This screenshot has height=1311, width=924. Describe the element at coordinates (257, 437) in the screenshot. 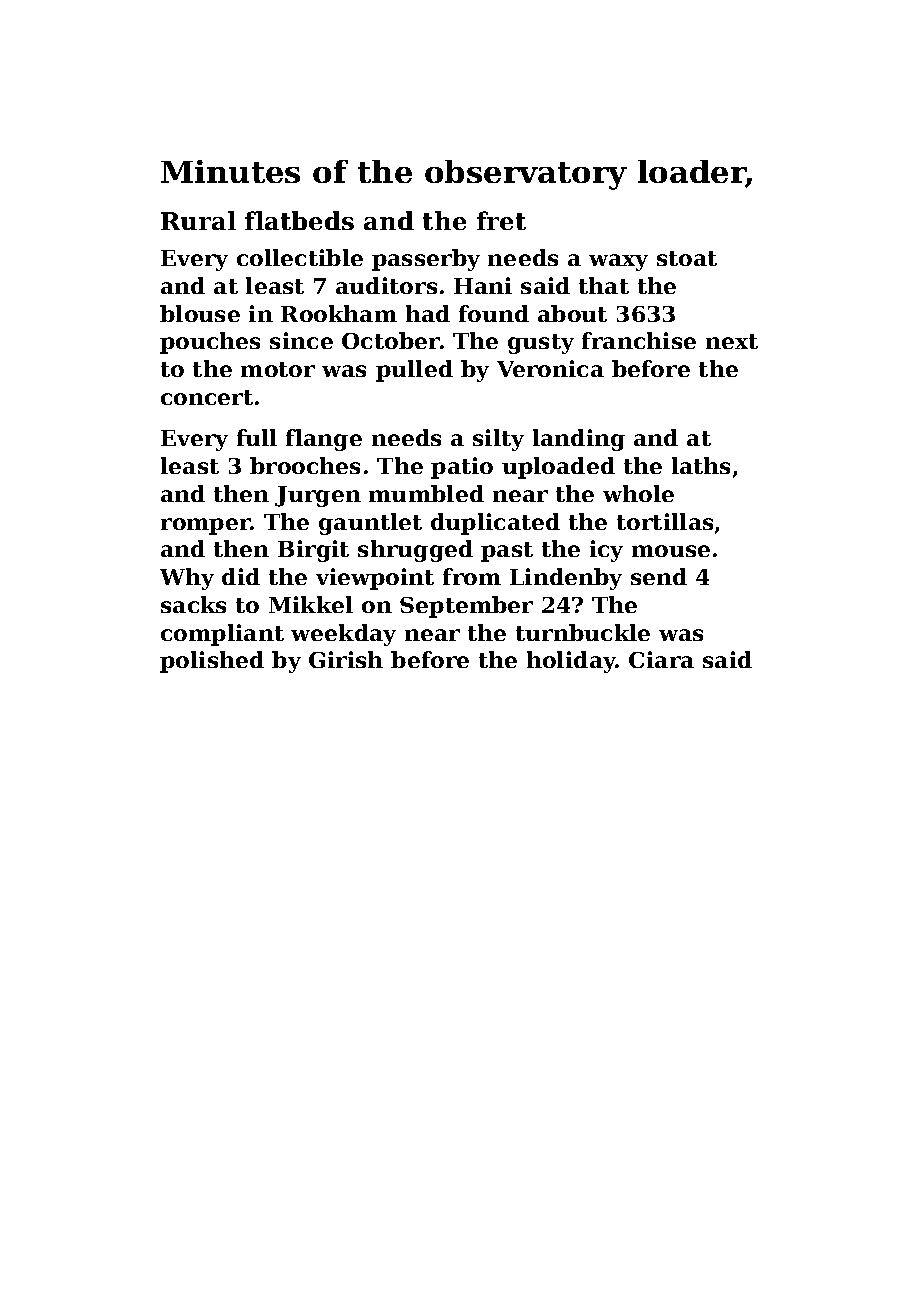

I see `full` at that location.
